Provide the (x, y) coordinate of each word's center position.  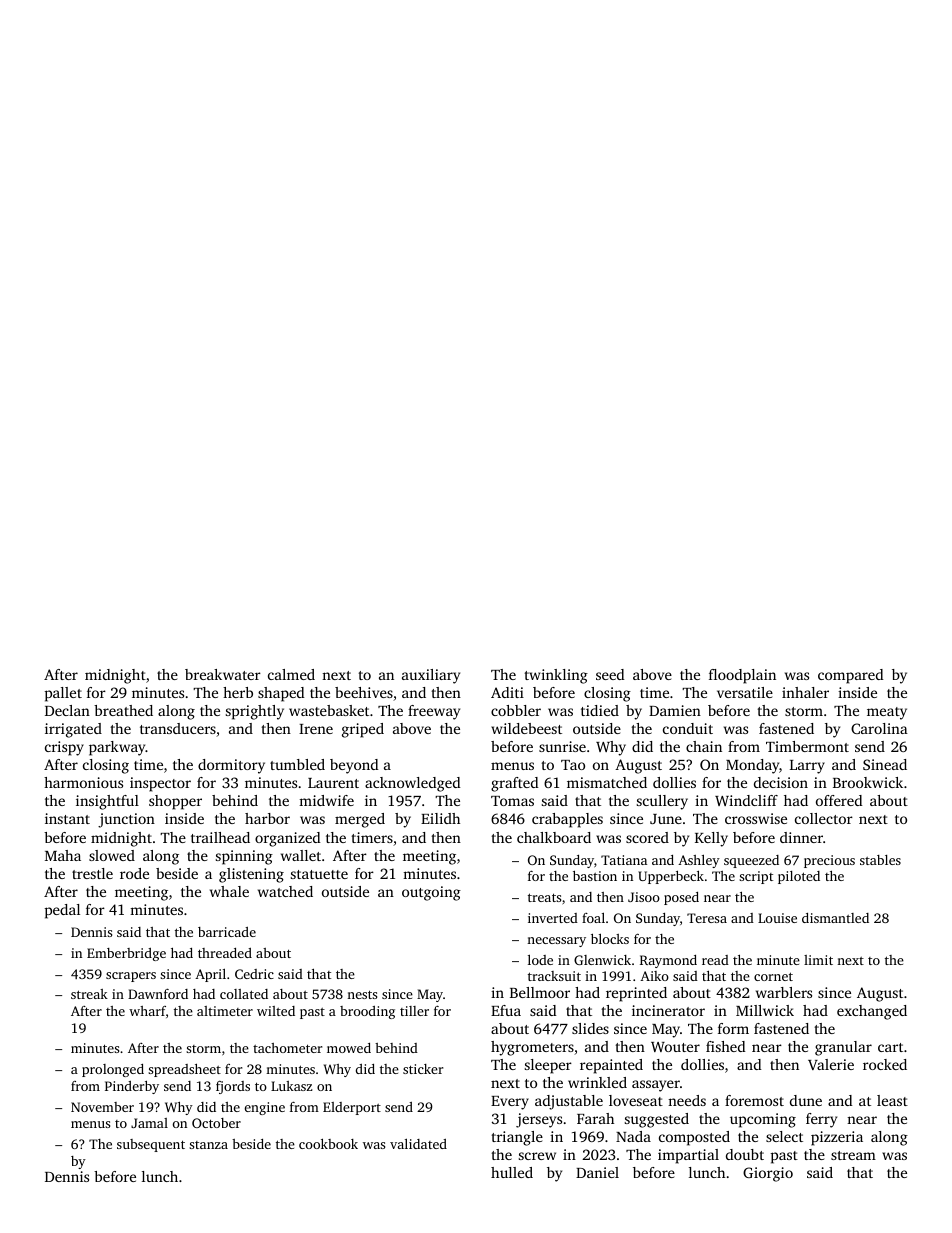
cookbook (328, 1144)
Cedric (254, 974)
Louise (777, 918)
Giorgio (768, 1174)
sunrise (562, 746)
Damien (675, 710)
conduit (688, 728)
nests (362, 994)
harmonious (83, 782)
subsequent (151, 1145)
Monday (752, 766)
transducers (178, 728)
